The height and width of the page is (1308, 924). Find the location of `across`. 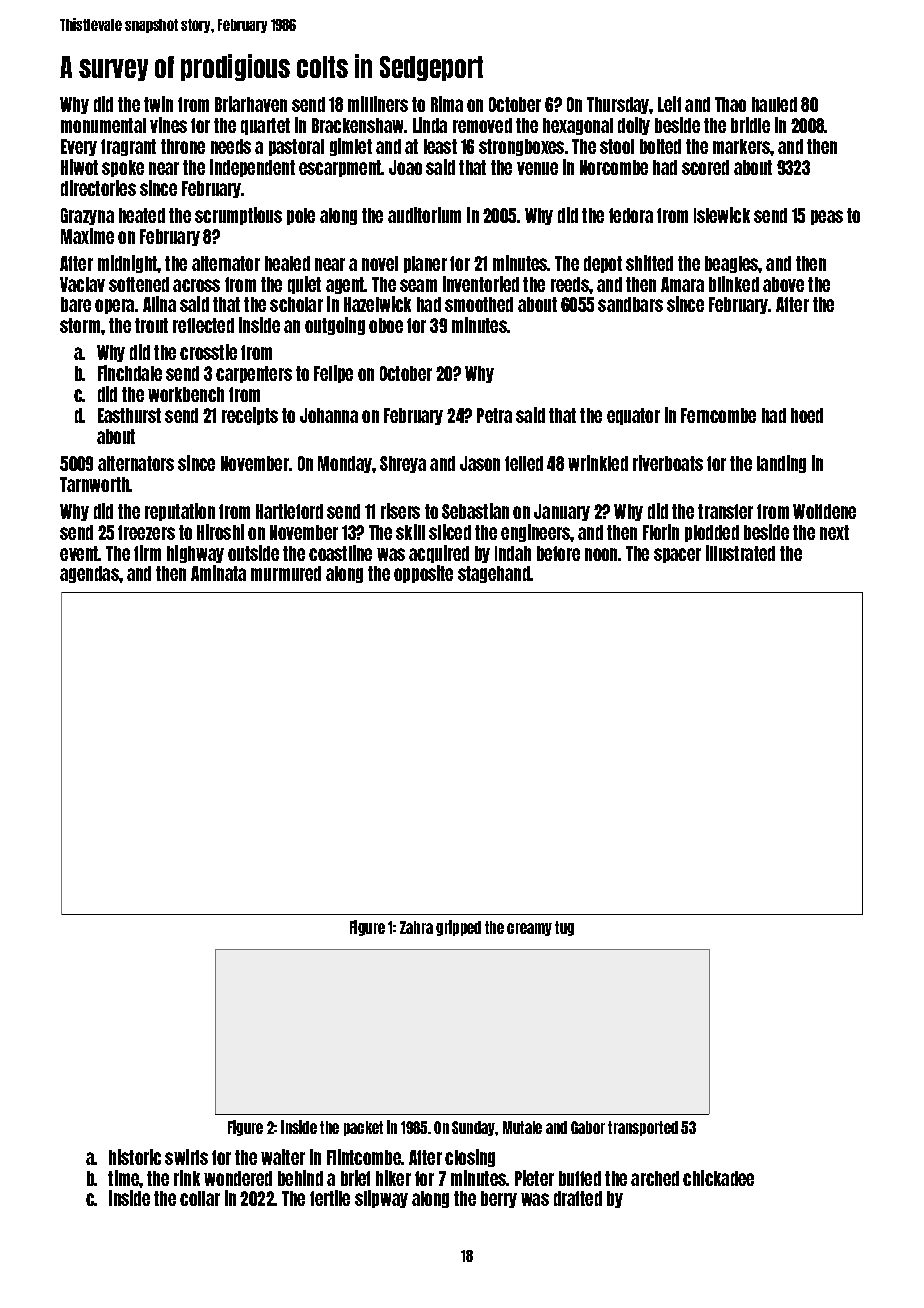

across is located at coordinates (196, 285).
